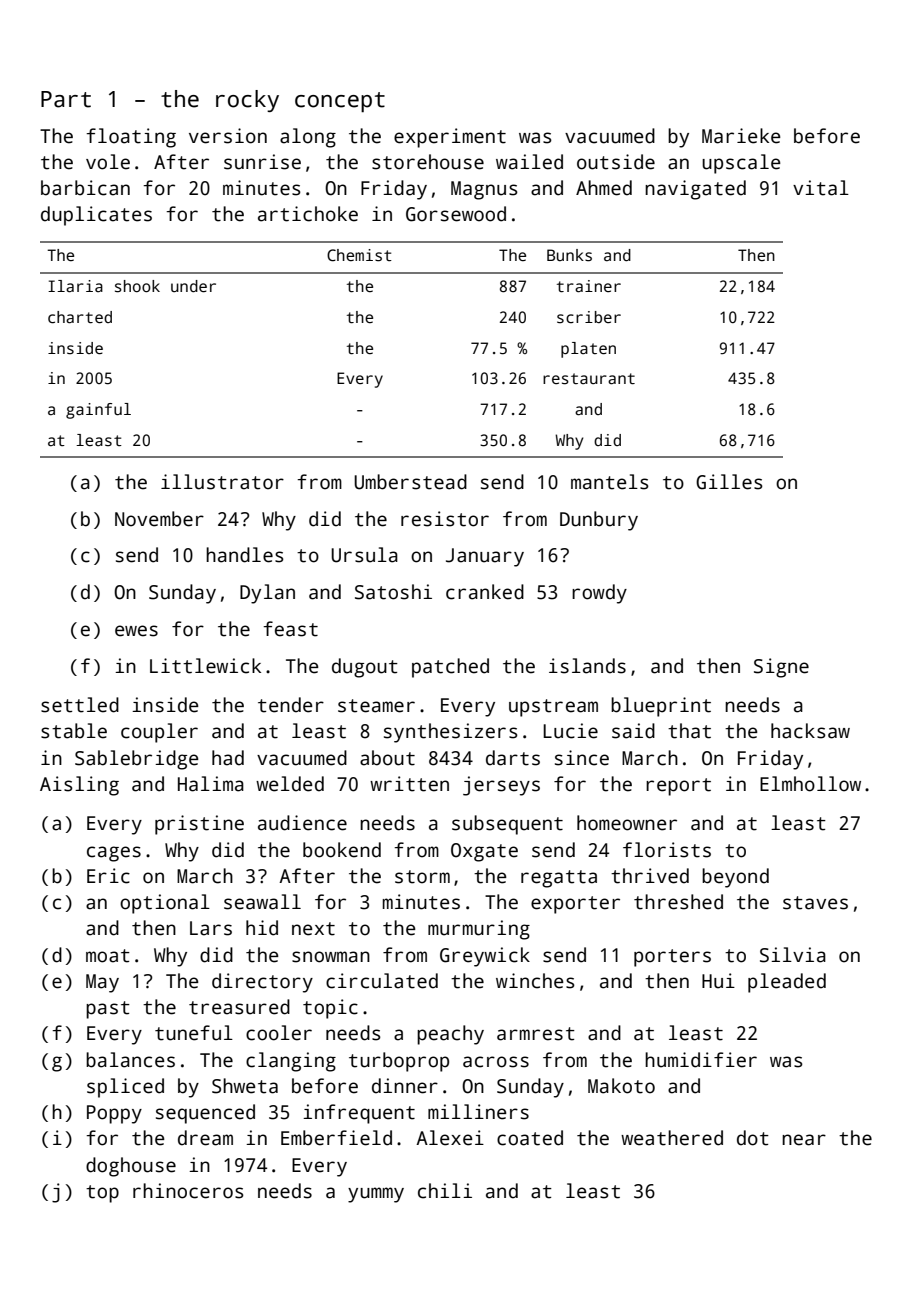  Describe the element at coordinates (114, 1114) in the screenshot. I see `Poppy` at that location.
